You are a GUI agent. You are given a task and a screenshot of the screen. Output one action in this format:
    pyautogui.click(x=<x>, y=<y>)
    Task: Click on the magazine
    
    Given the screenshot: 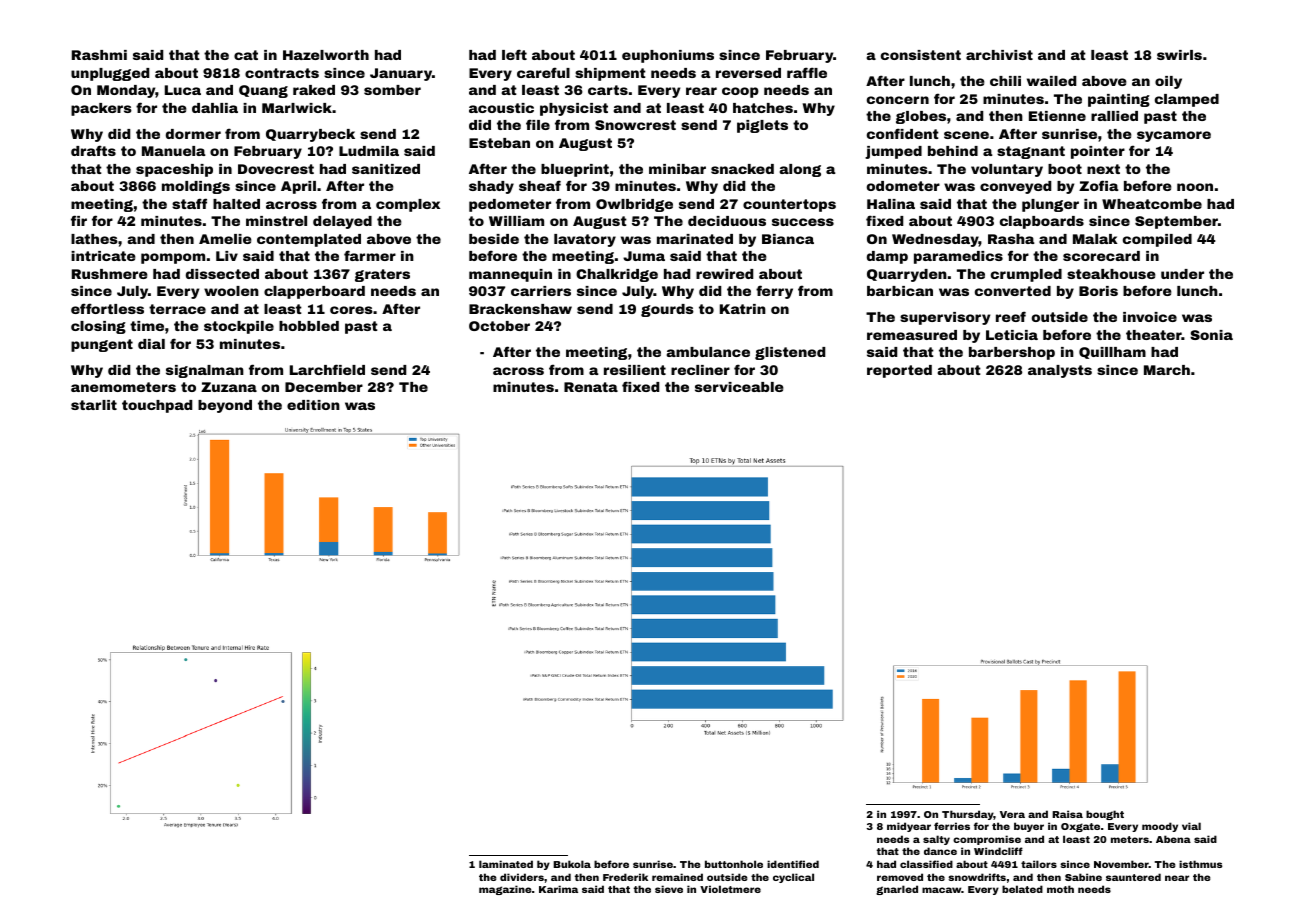 What is the action you would take?
    pyautogui.click(x=505, y=890)
